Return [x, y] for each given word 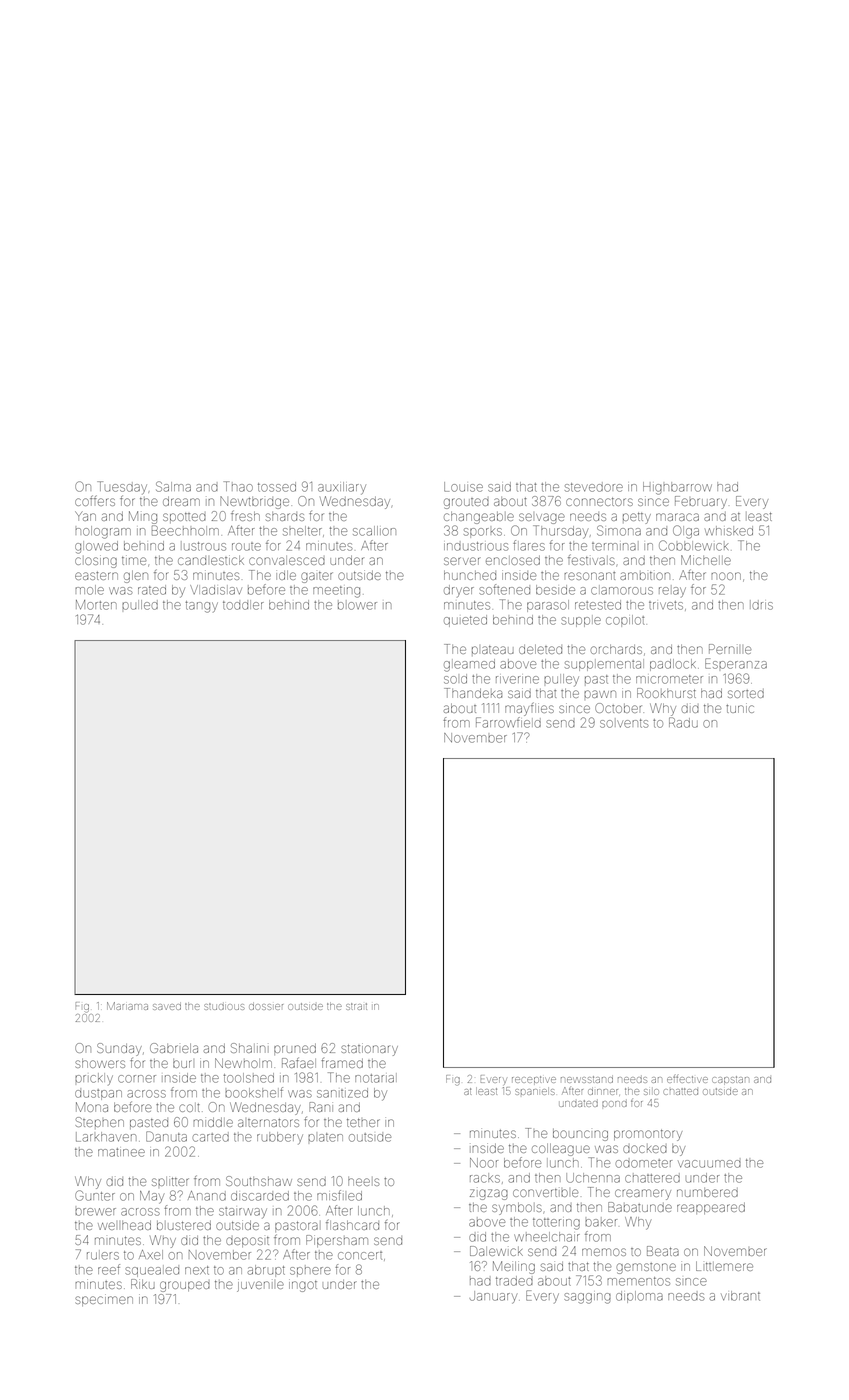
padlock [673, 665]
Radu [683, 722]
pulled [140, 605]
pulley [561, 680]
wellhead [124, 1225]
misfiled [339, 1195]
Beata [663, 1251]
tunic [740, 708]
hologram [103, 532]
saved [167, 1007]
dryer [459, 591]
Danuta [166, 1136]
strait [356, 1006]
